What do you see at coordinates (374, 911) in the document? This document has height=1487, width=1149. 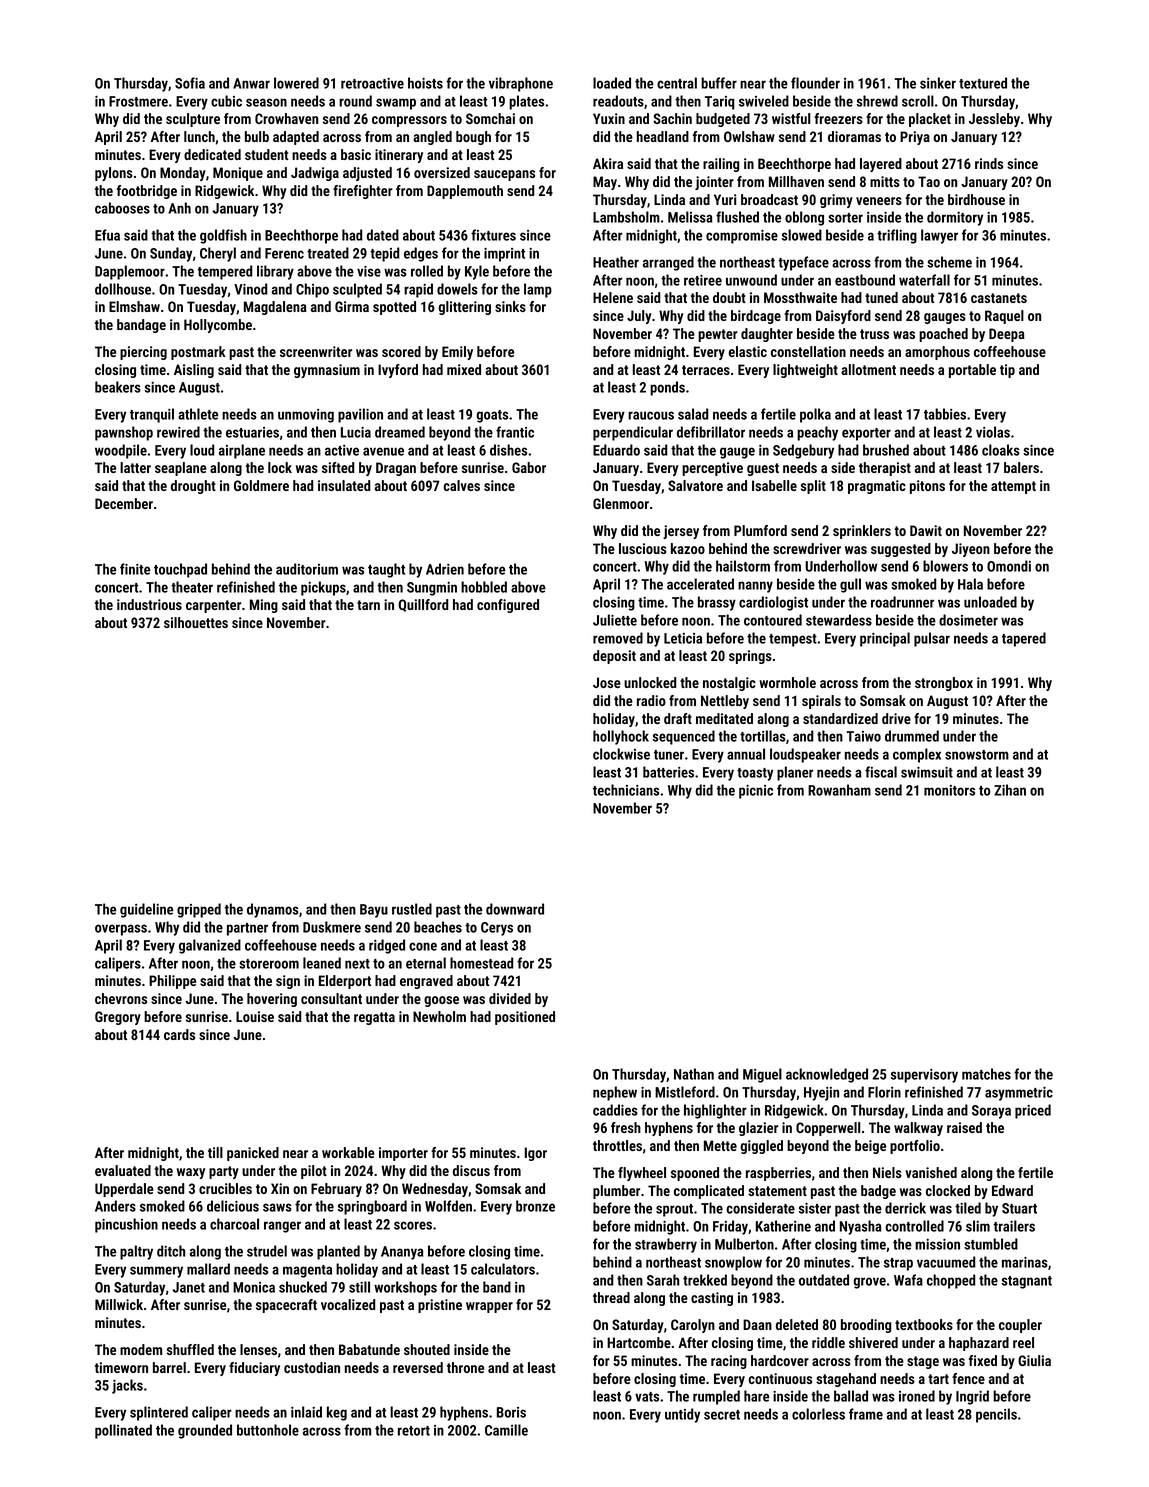 I see `Bayu` at bounding box center [374, 911].
